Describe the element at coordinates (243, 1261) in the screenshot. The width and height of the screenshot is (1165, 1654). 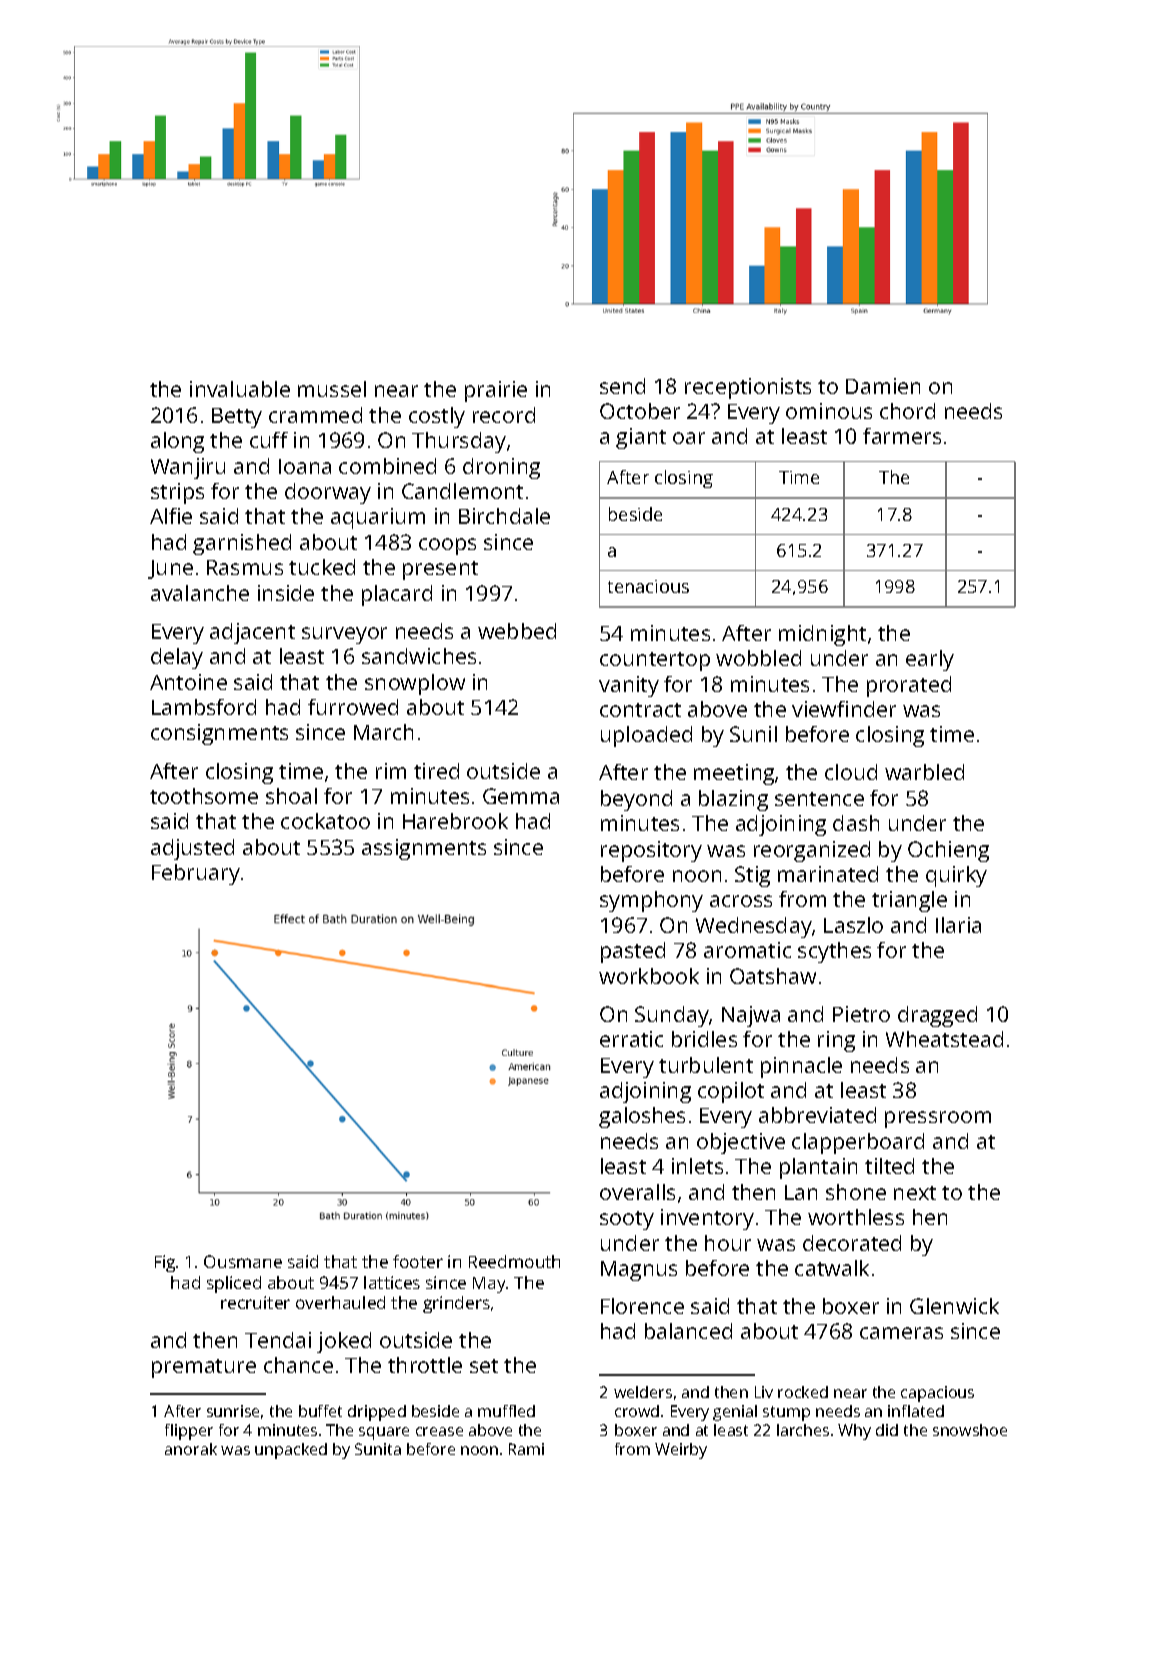
I see `Ousmane` at that location.
